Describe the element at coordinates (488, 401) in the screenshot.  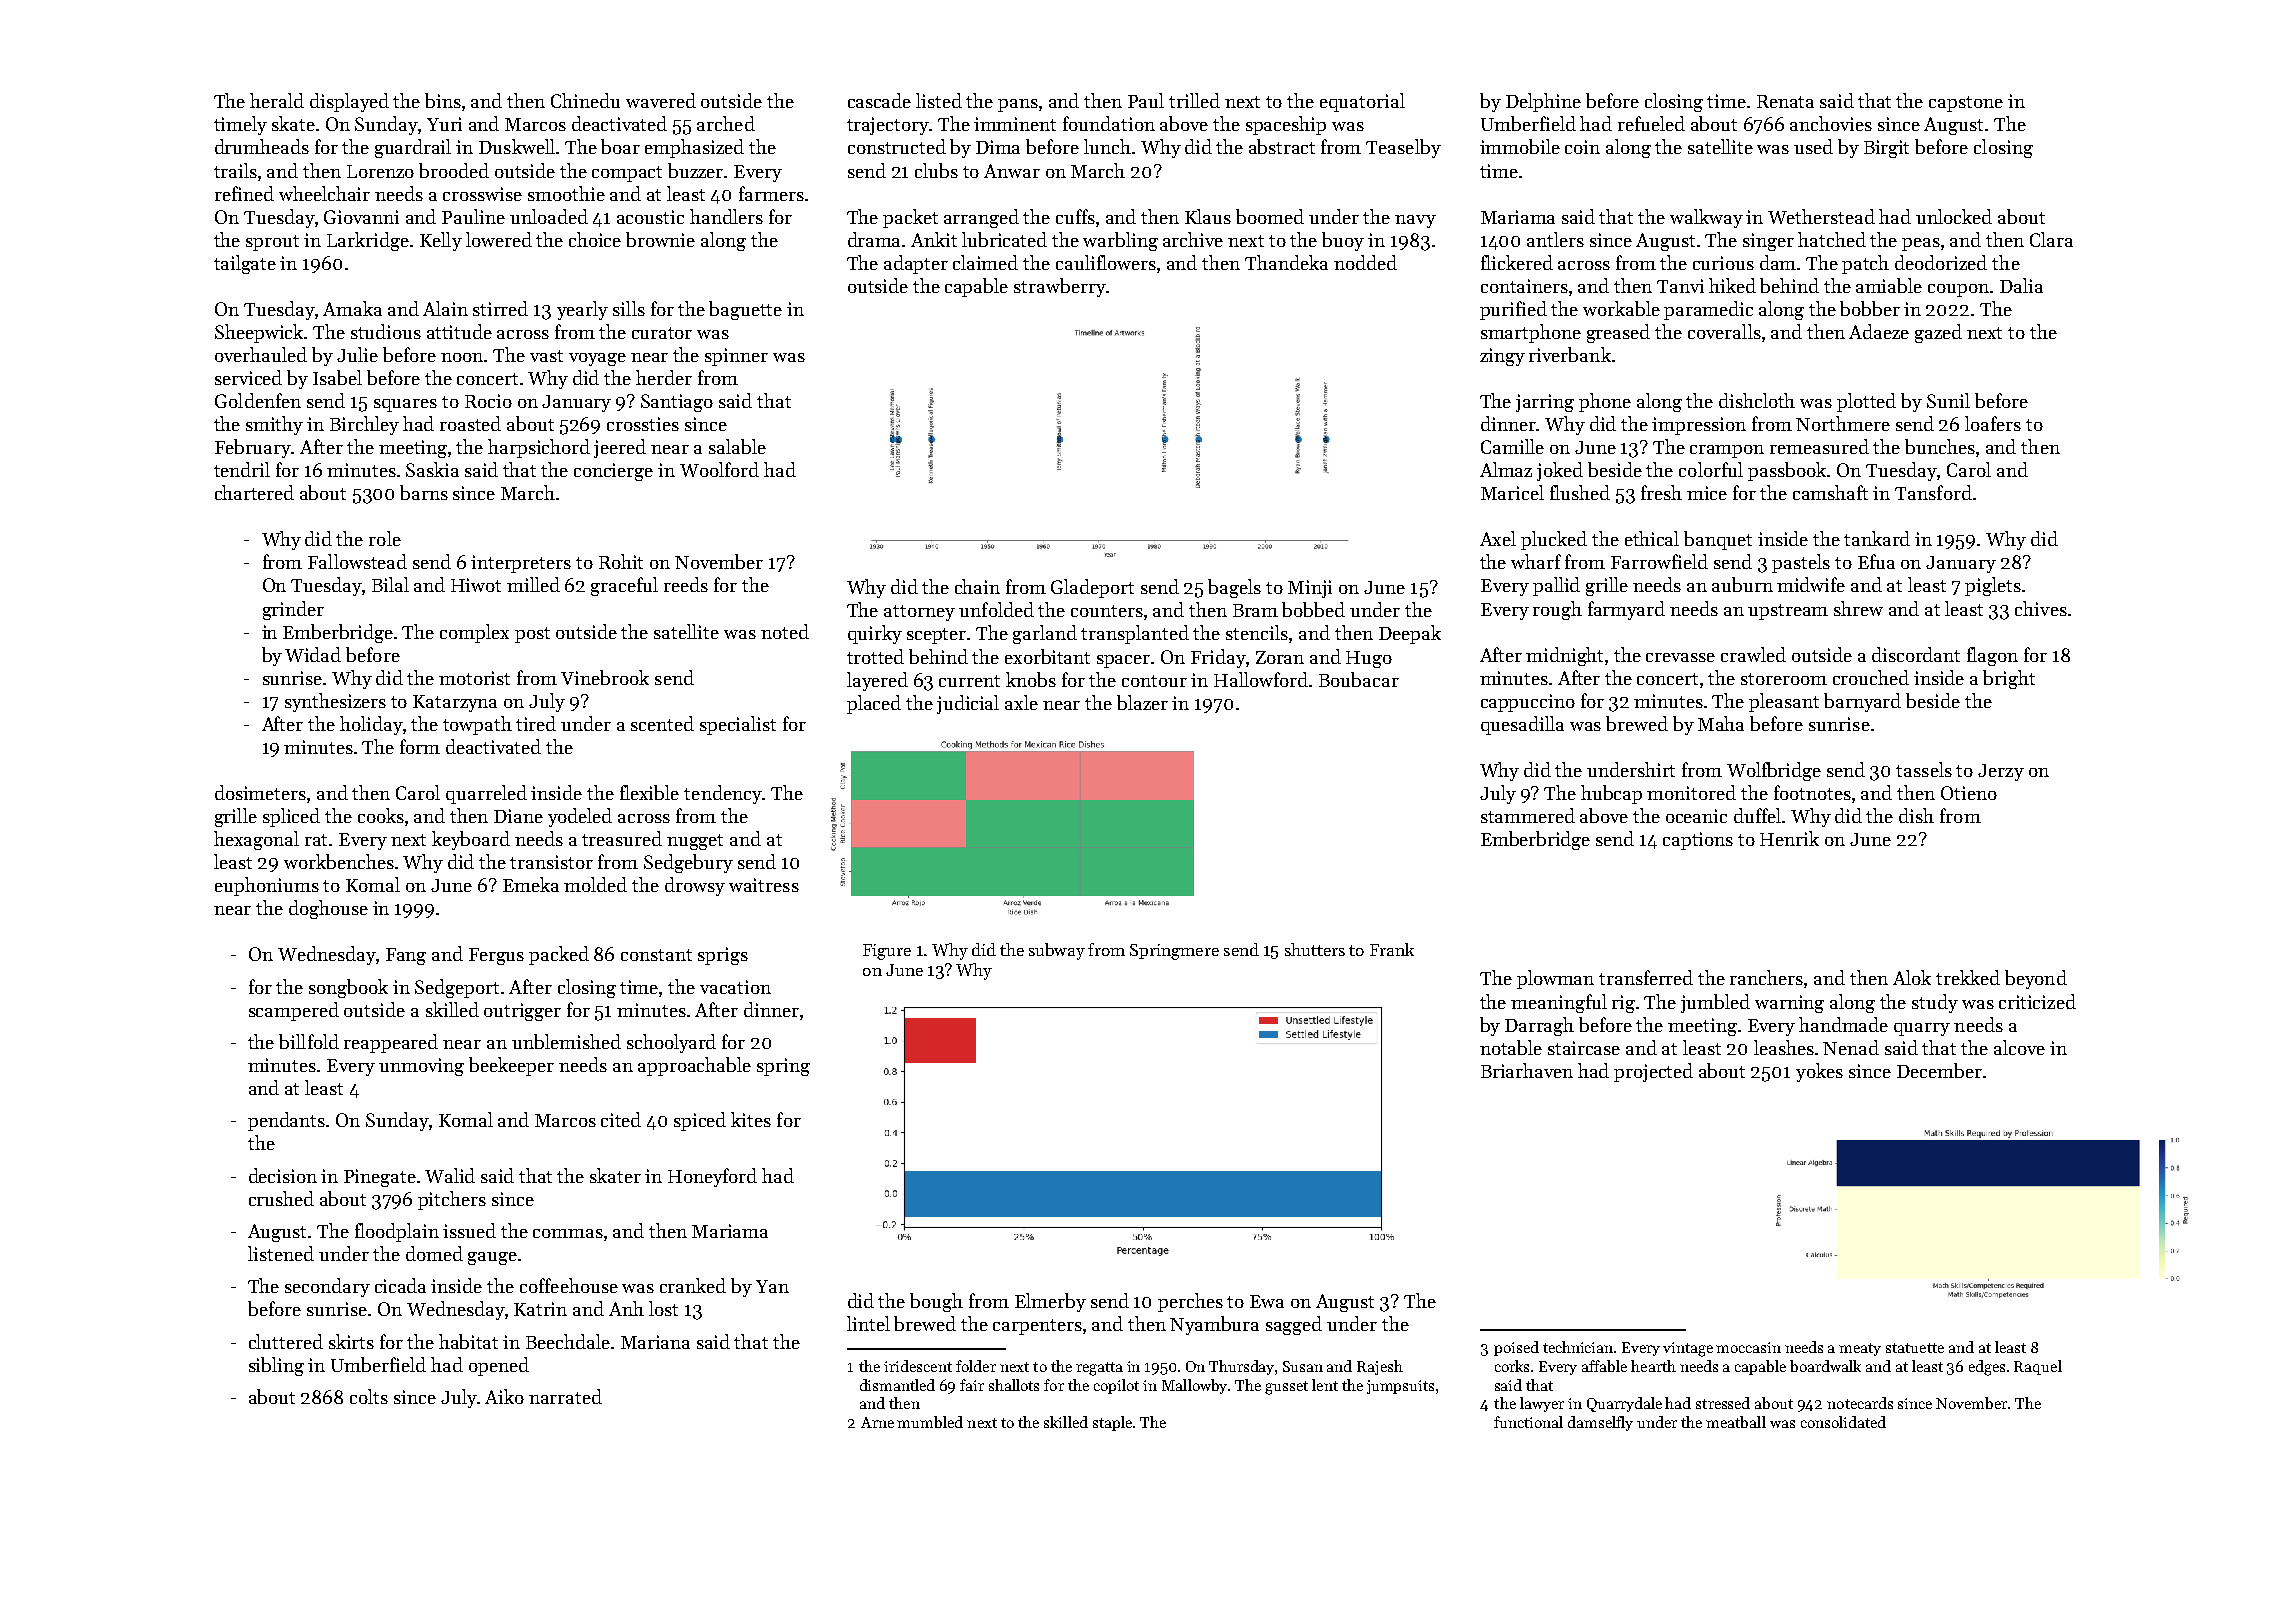
I see `Rocio` at that location.
